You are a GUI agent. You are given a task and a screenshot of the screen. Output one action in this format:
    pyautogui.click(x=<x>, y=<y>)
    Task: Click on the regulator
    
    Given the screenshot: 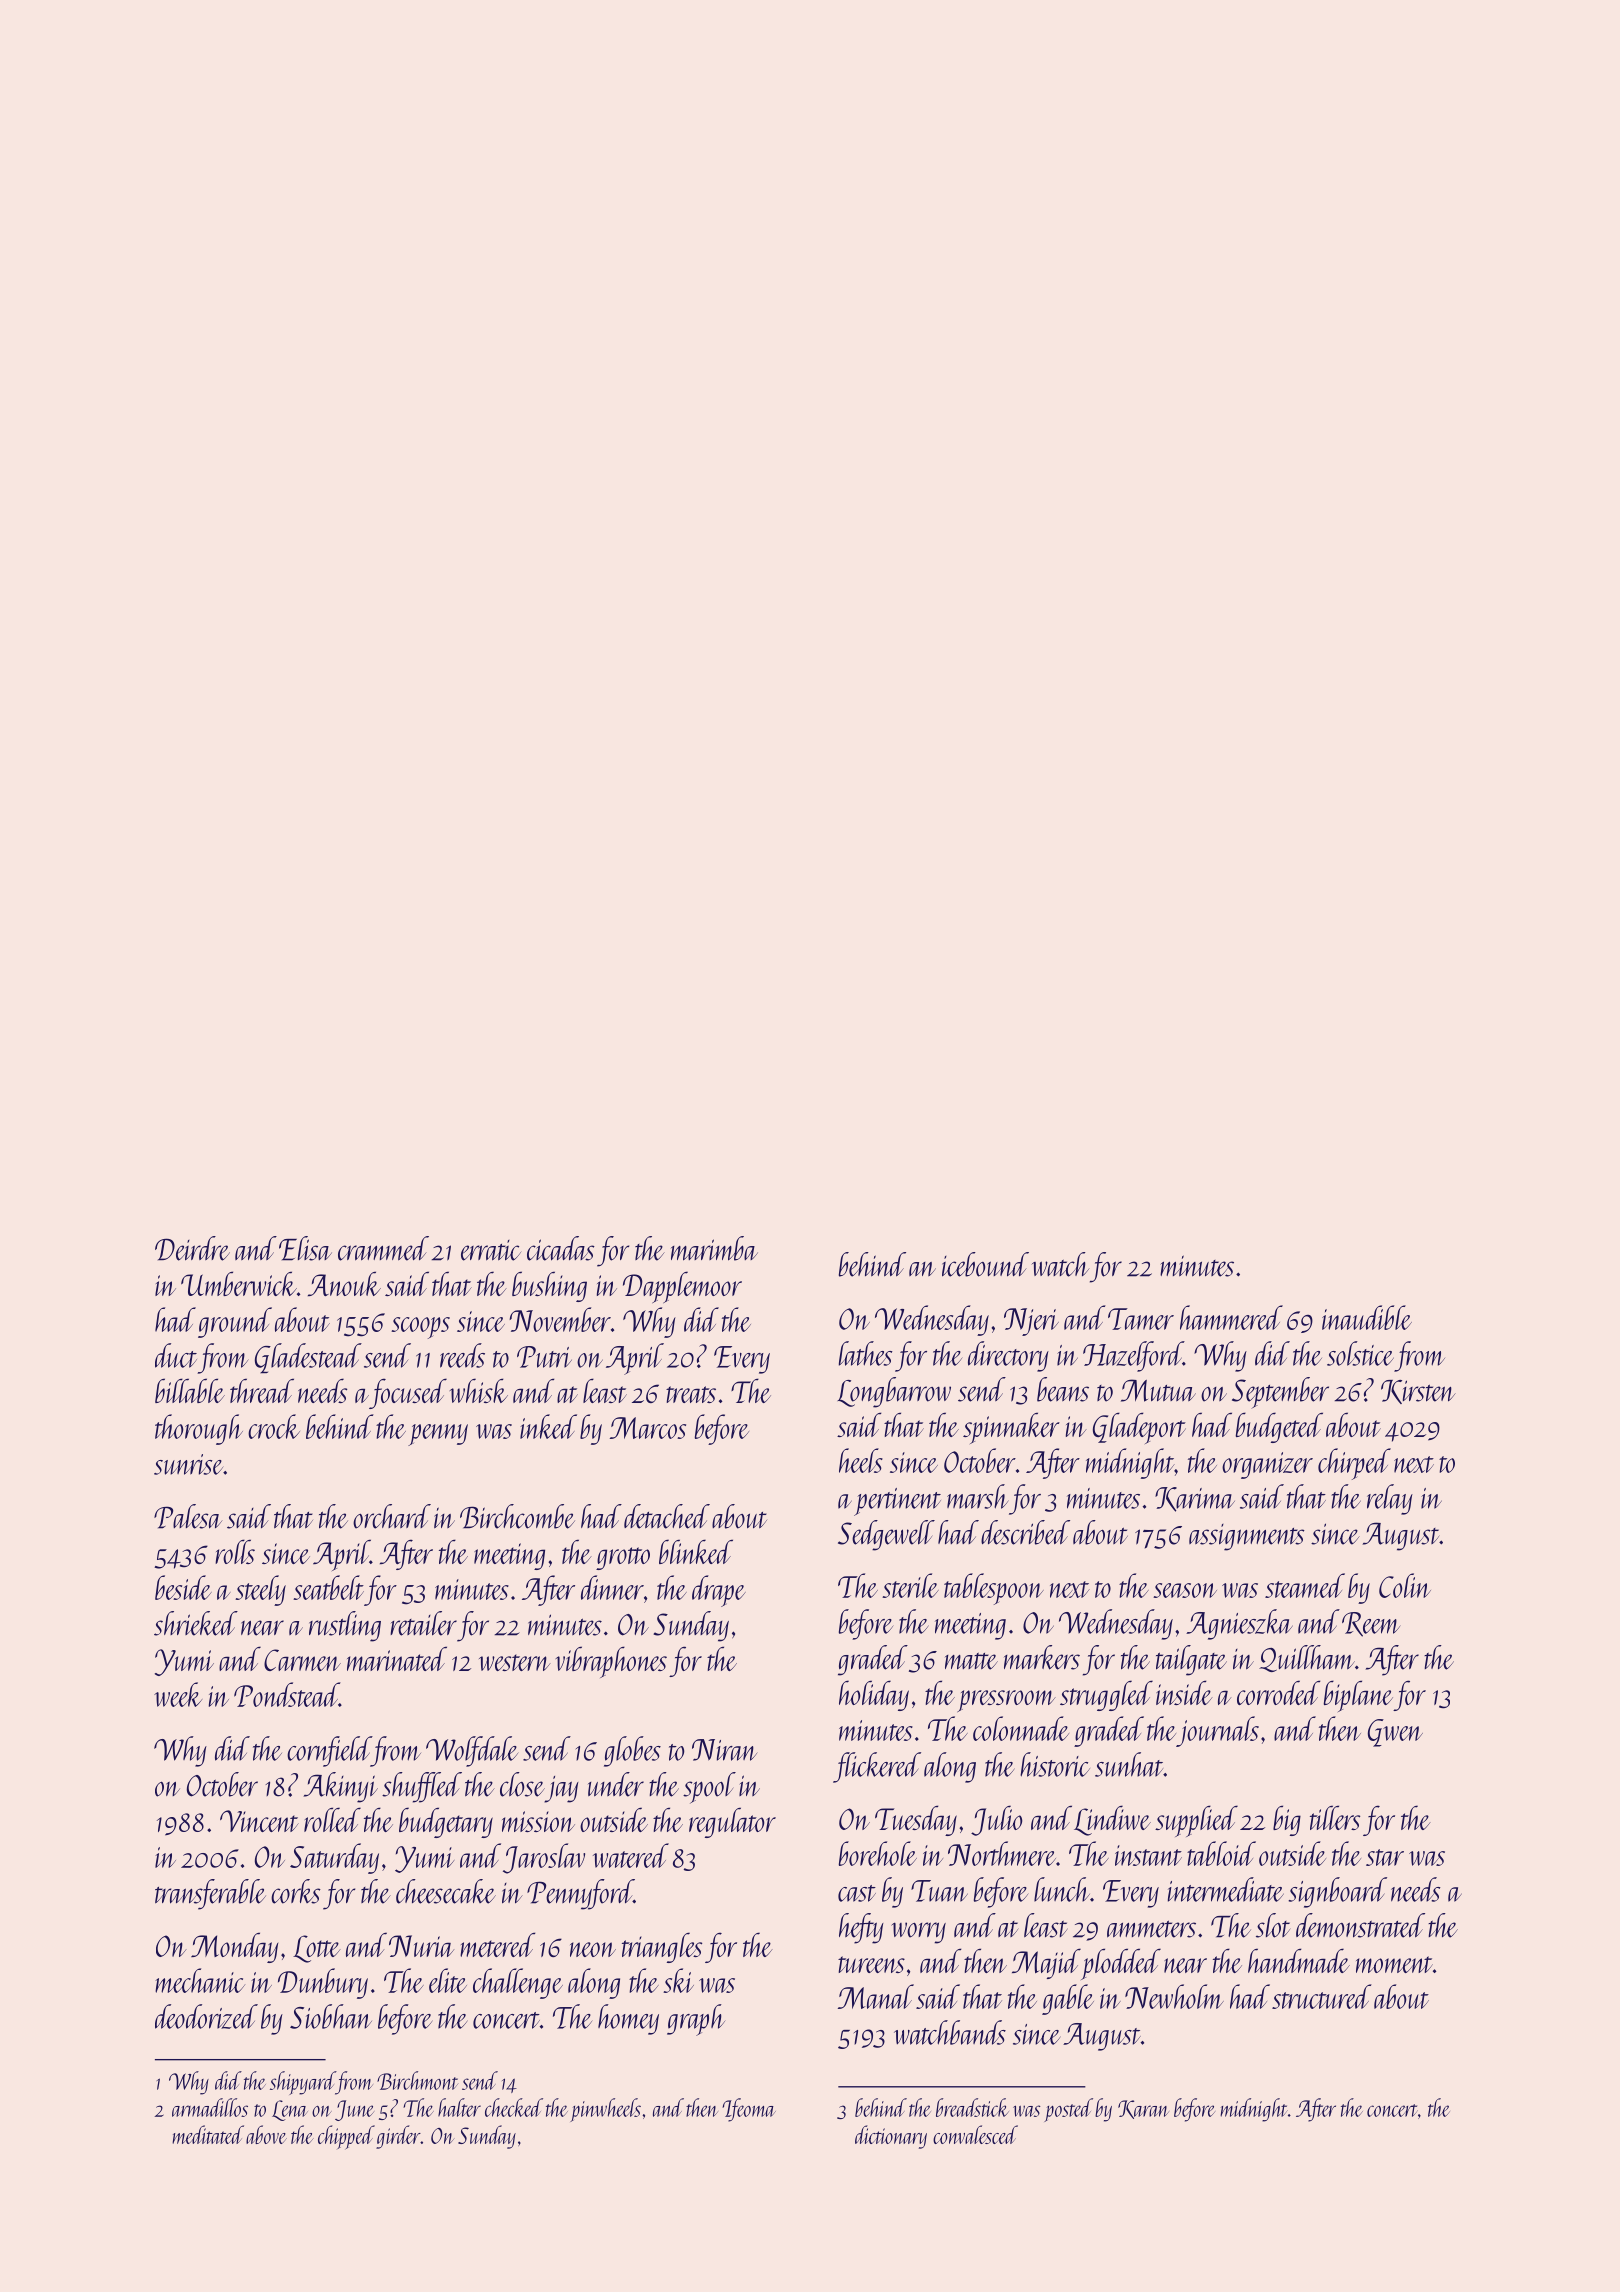 What is the action you would take?
    pyautogui.click(x=732, y=1822)
